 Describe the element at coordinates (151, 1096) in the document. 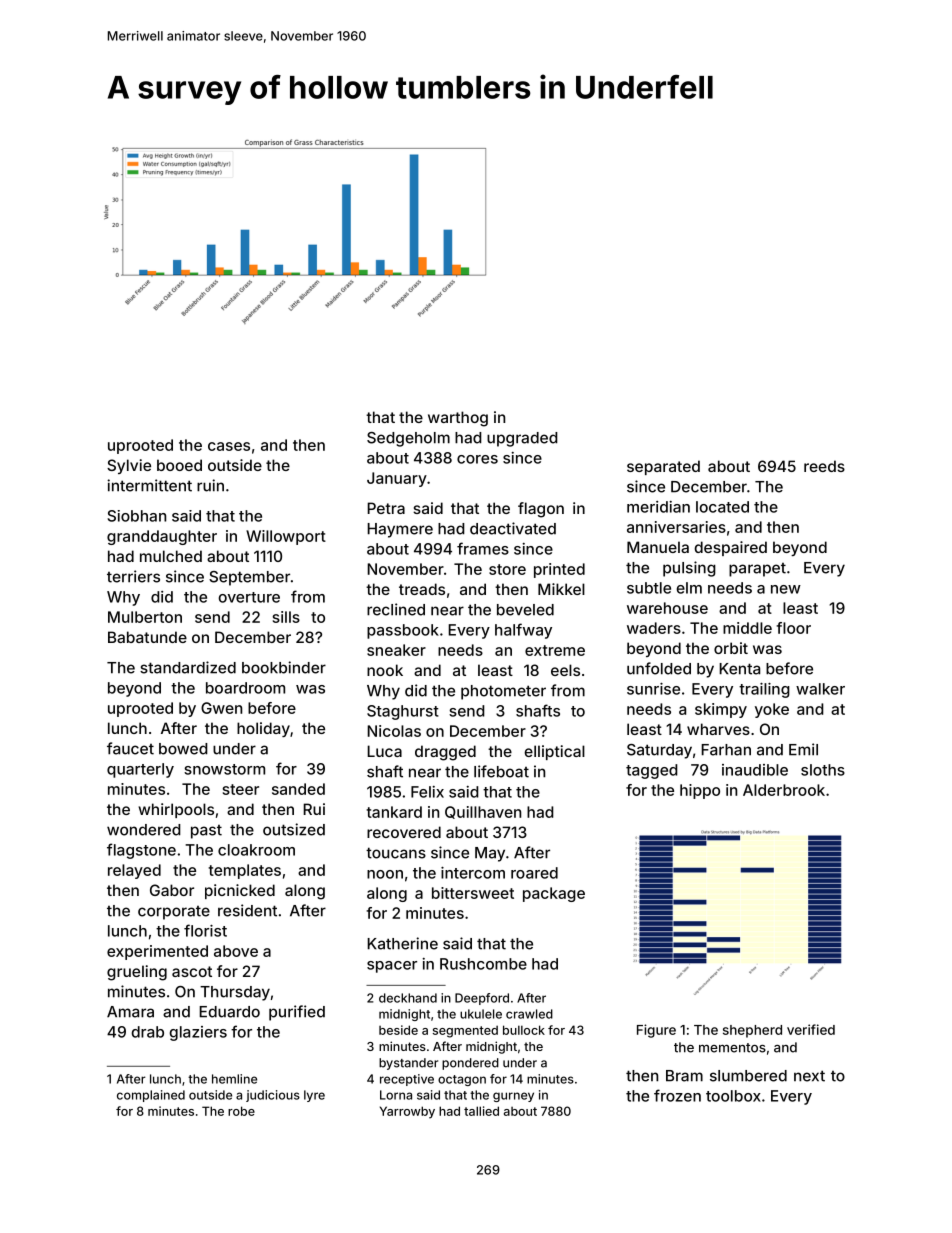

I see `complained` at that location.
